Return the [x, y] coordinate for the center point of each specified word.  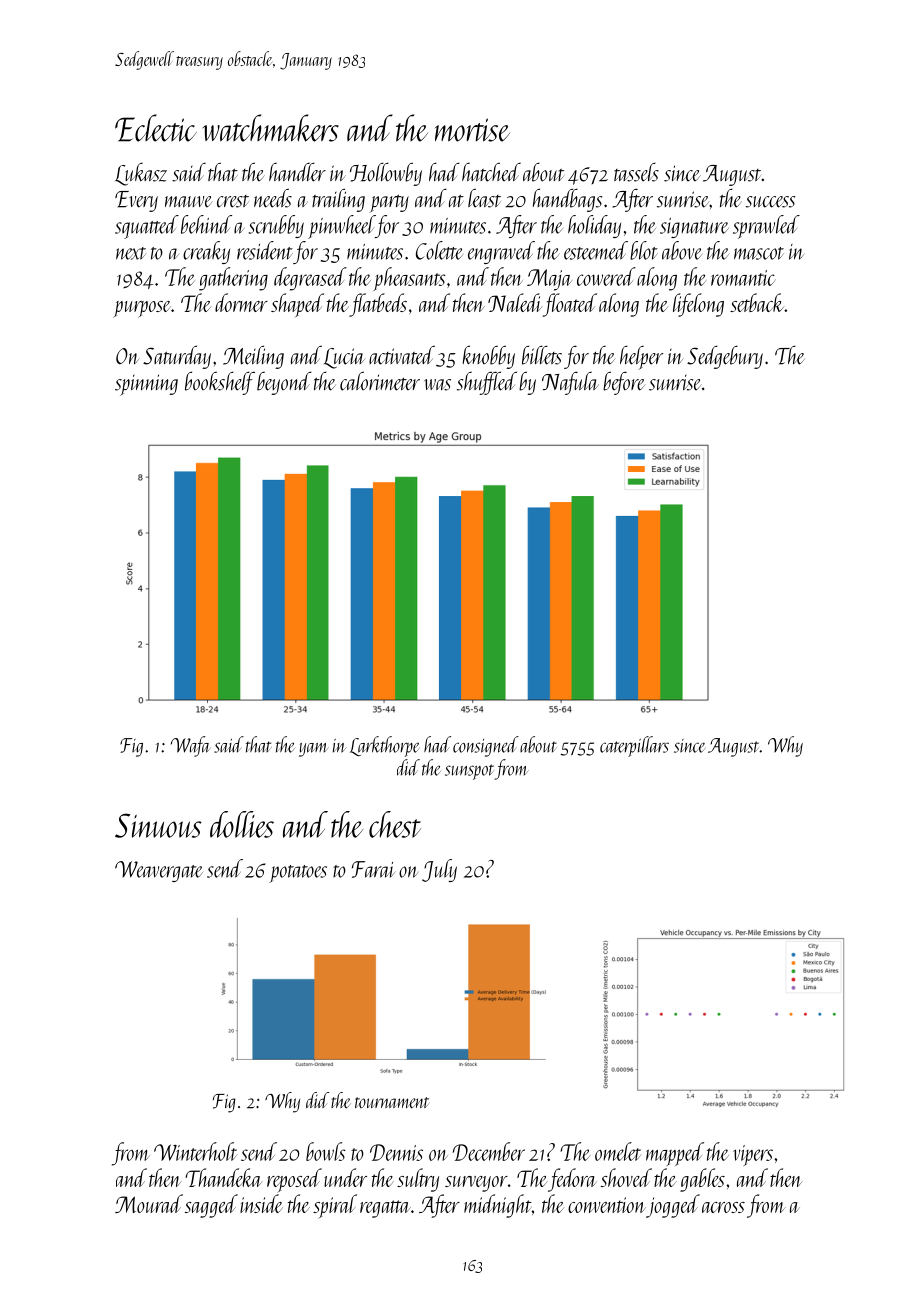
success [771, 202]
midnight [498, 1206]
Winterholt [195, 1151]
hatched [491, 172]
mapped [675, 1154]
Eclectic [156, 128]
